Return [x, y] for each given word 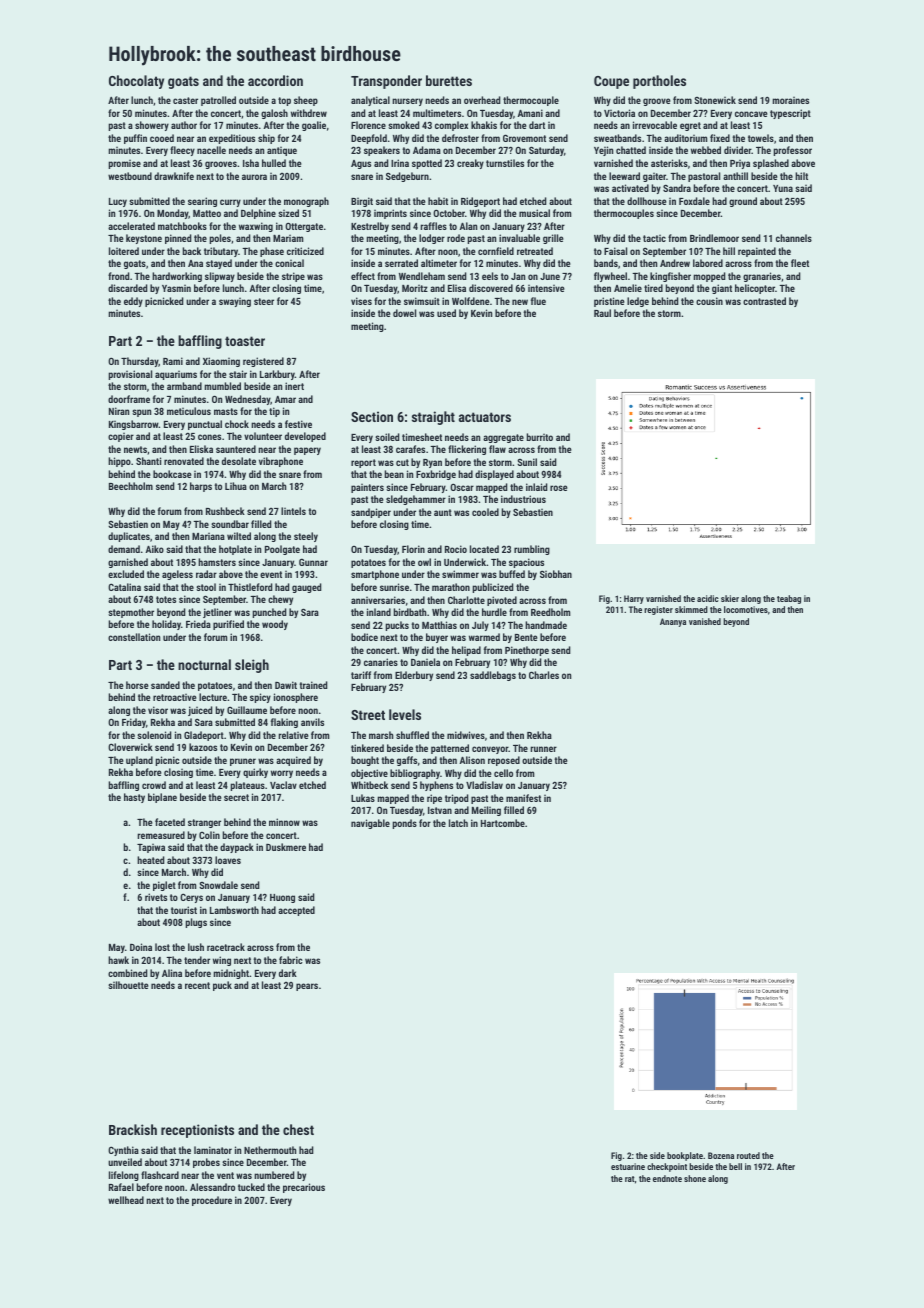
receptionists [197, 1131]
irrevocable [655, 125]
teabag [789, 599]
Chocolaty [136, 82]
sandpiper [371, 513]
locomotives [746, 609]
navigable [370, 824]
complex [451, 126]
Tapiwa [151, 848]
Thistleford [250, 587]
